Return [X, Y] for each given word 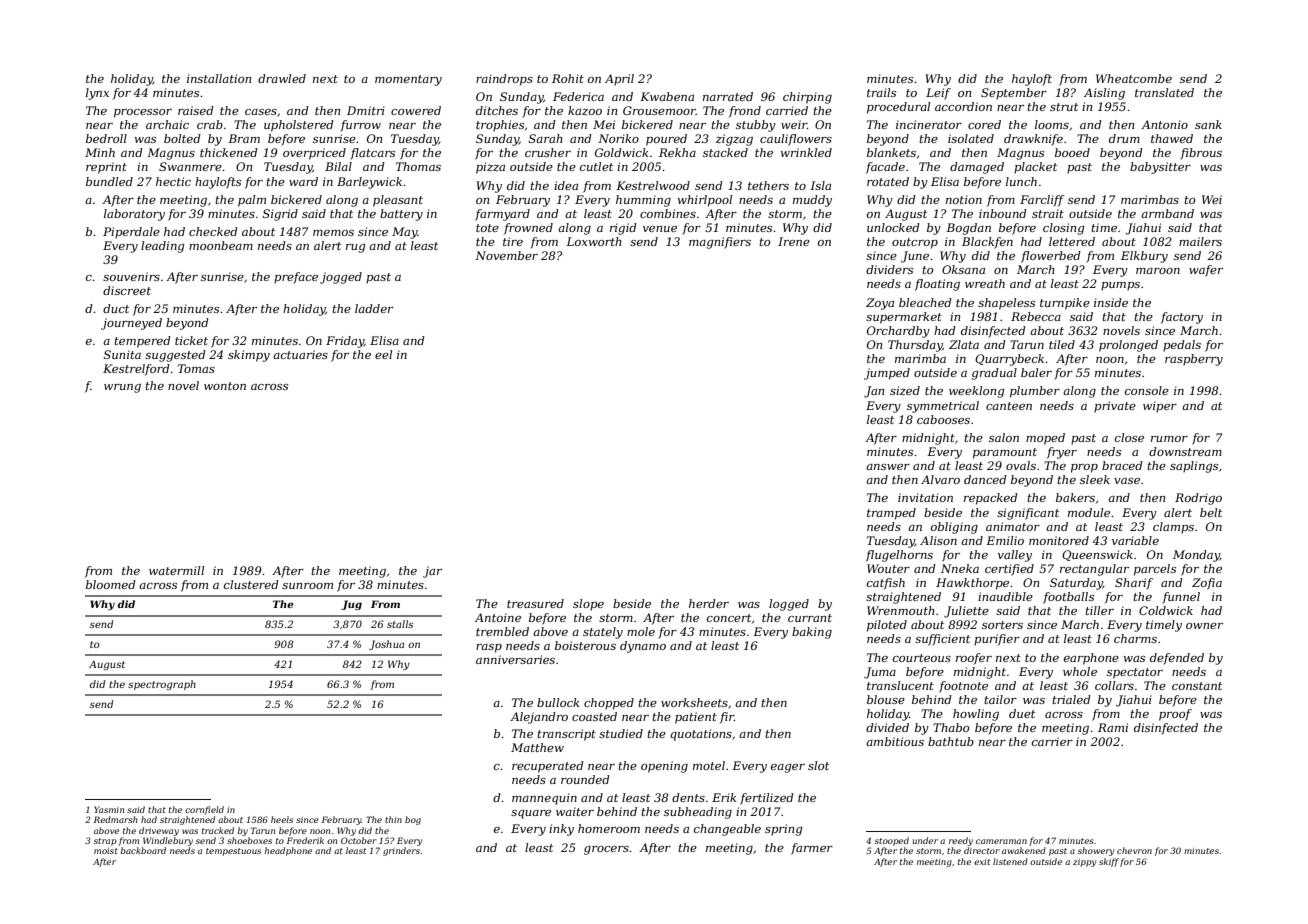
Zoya [880, 304]
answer [888, 467]
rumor [1169, 439]
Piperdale [131, 233]
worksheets [694, 702]
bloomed [111, 584]
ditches [497, 110]
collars [1114, 685]
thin [393, 819]
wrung [122, 388]
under [925, 840]
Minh [100, 152]
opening [664, 767]
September [1014, 94]
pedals [1182, 346]
